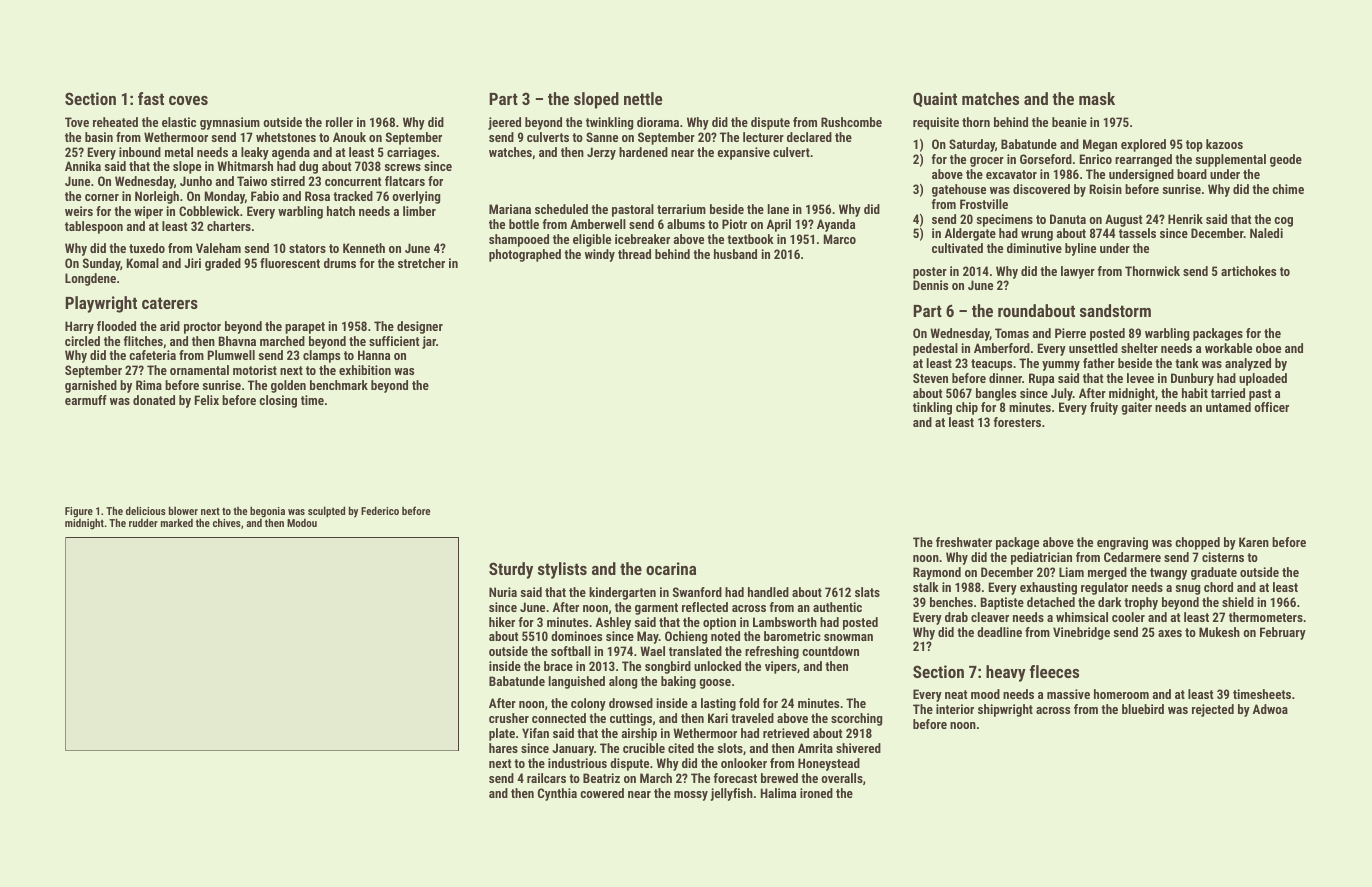 This screenshot has height=887, width=1372. Describe the element at coordinates (546, 778) in the screenshot. I see `railcars` at that location.
